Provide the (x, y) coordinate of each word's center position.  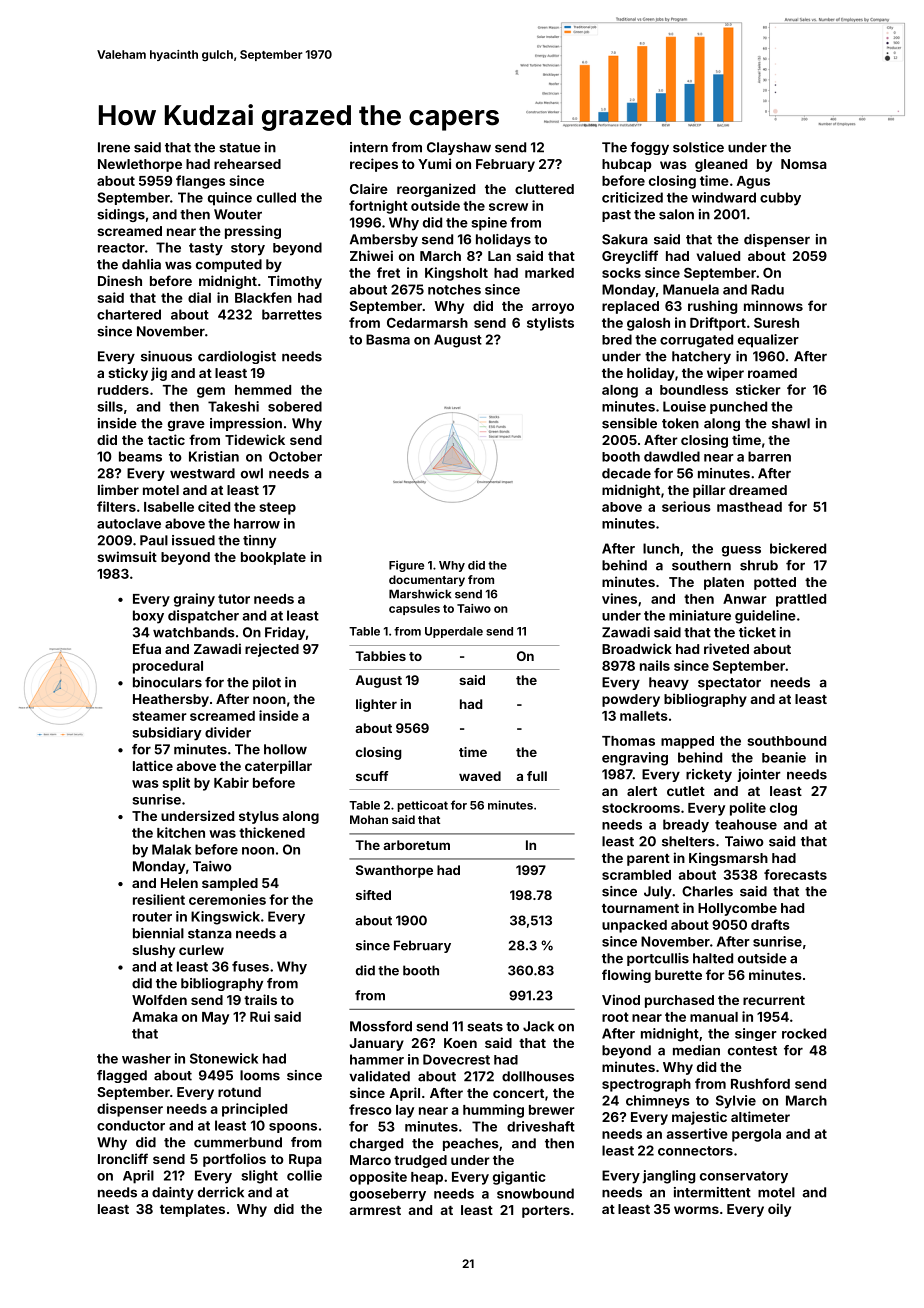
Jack (538, 1026)
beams (140, 456)
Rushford (760, 1083)
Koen (460, 1043)
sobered (295, 406)
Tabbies (380, 656)
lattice (153, 765)
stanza (210, 934)
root (615, 1017)
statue (240, 148)
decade (626, 473)
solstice (698, 147)
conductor (131, 1125)
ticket (757, 632)
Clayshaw (459, 148)
